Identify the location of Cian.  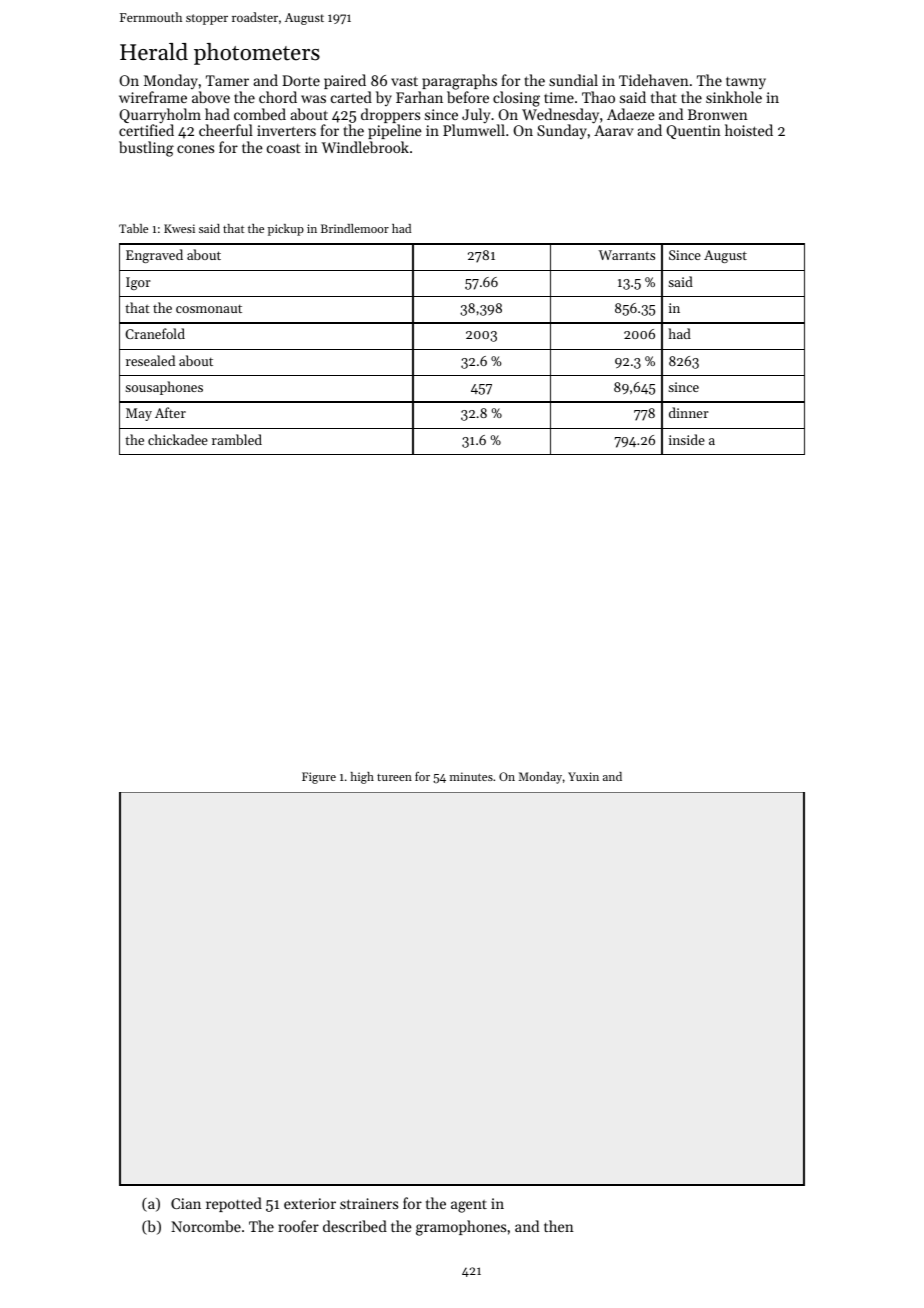
(186, 1203).
